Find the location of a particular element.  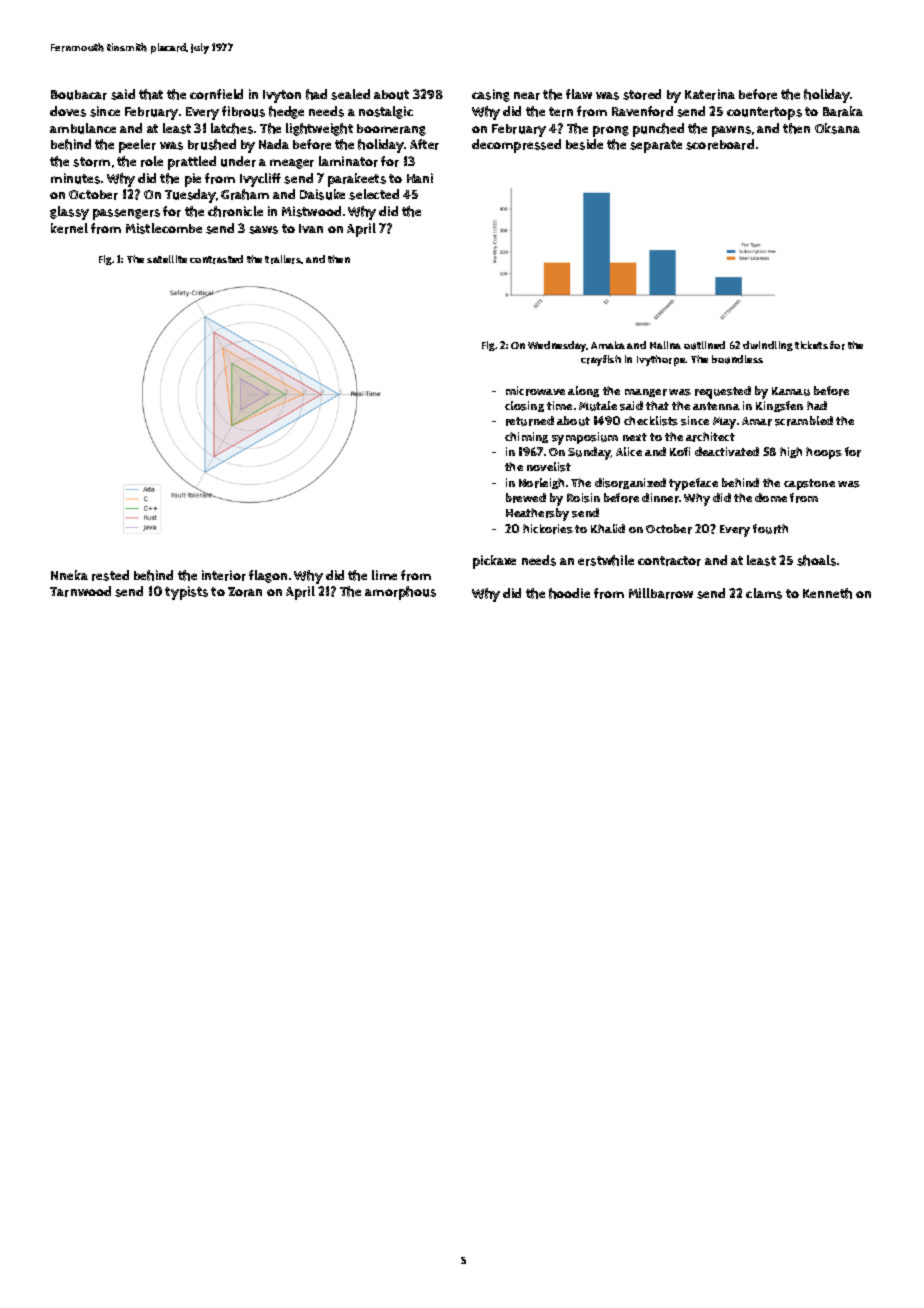

scoreboard is located at coordinates (720, 144).
